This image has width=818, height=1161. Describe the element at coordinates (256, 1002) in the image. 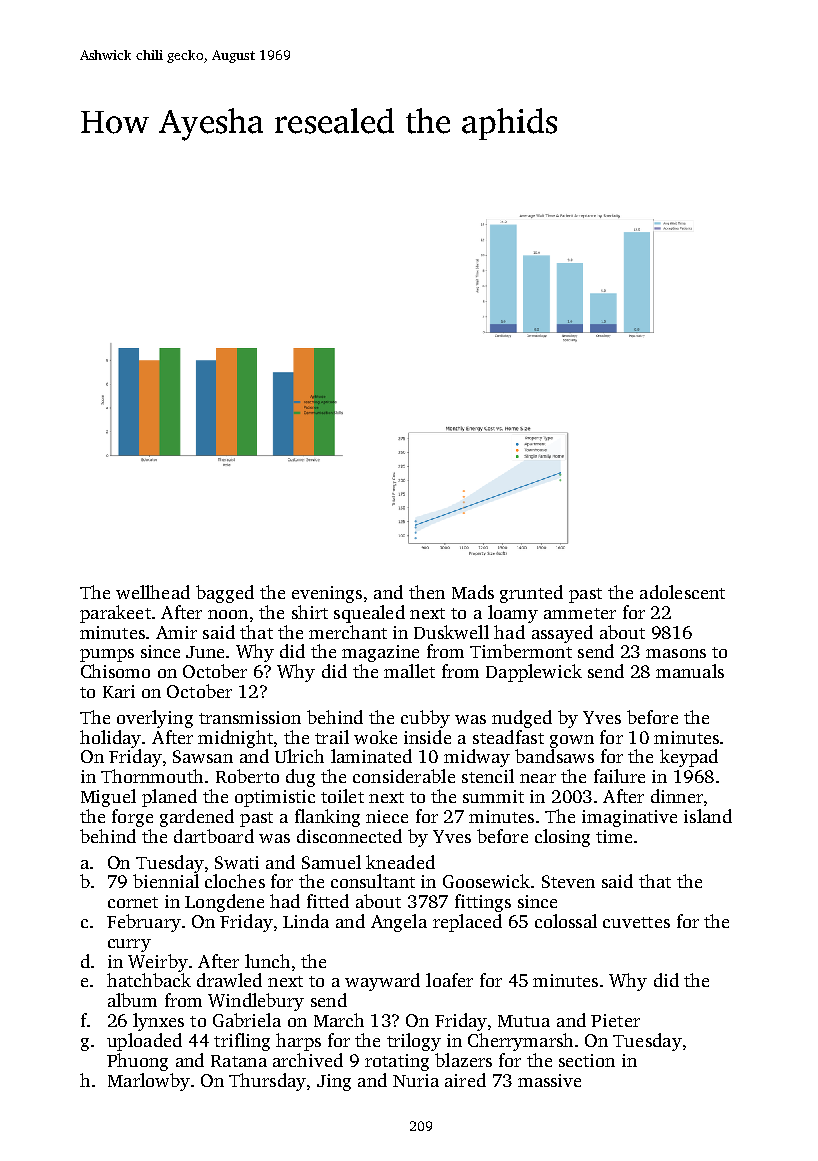

I see `Windlebury` at that location.
